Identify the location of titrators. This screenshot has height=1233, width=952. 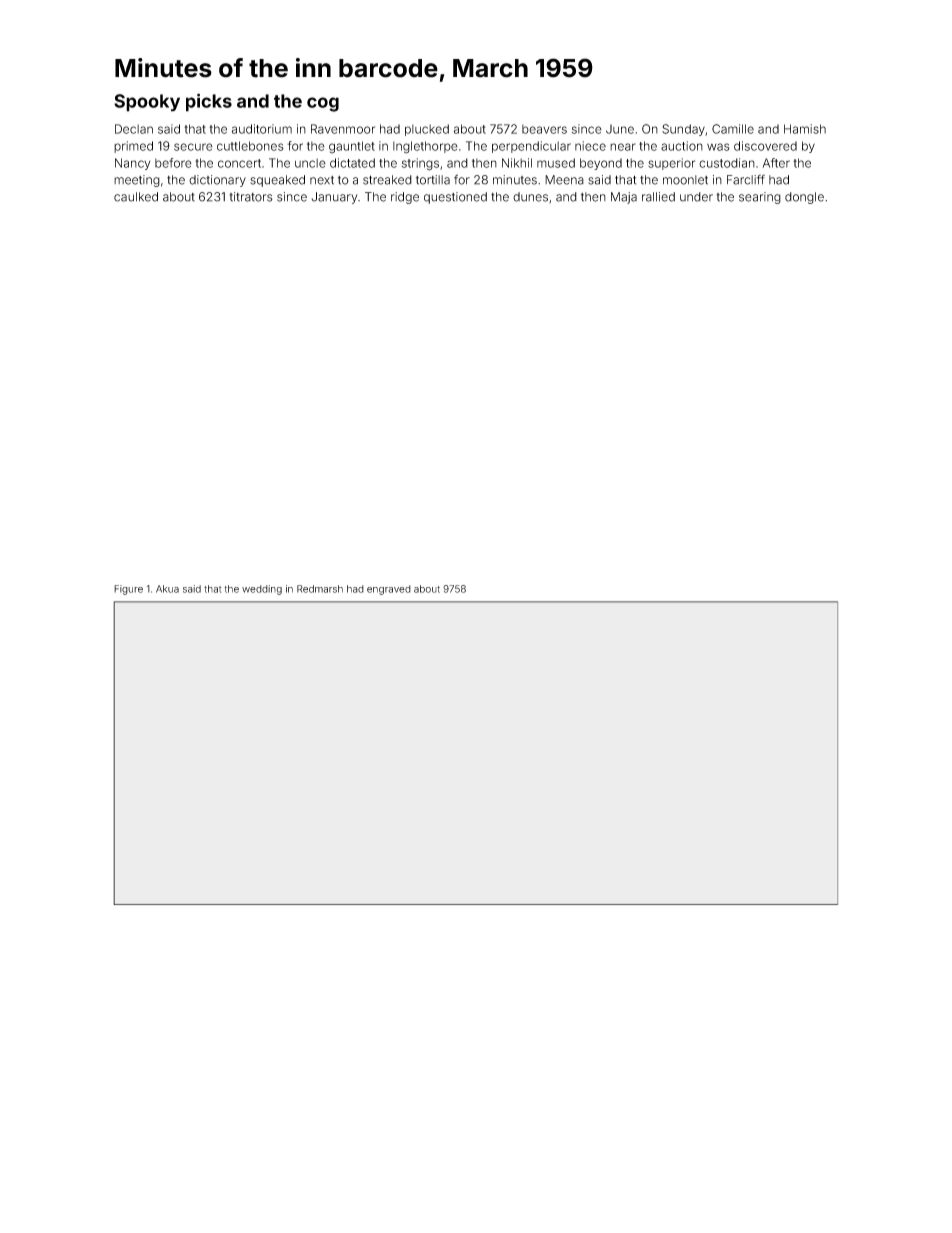
(251, 197).
